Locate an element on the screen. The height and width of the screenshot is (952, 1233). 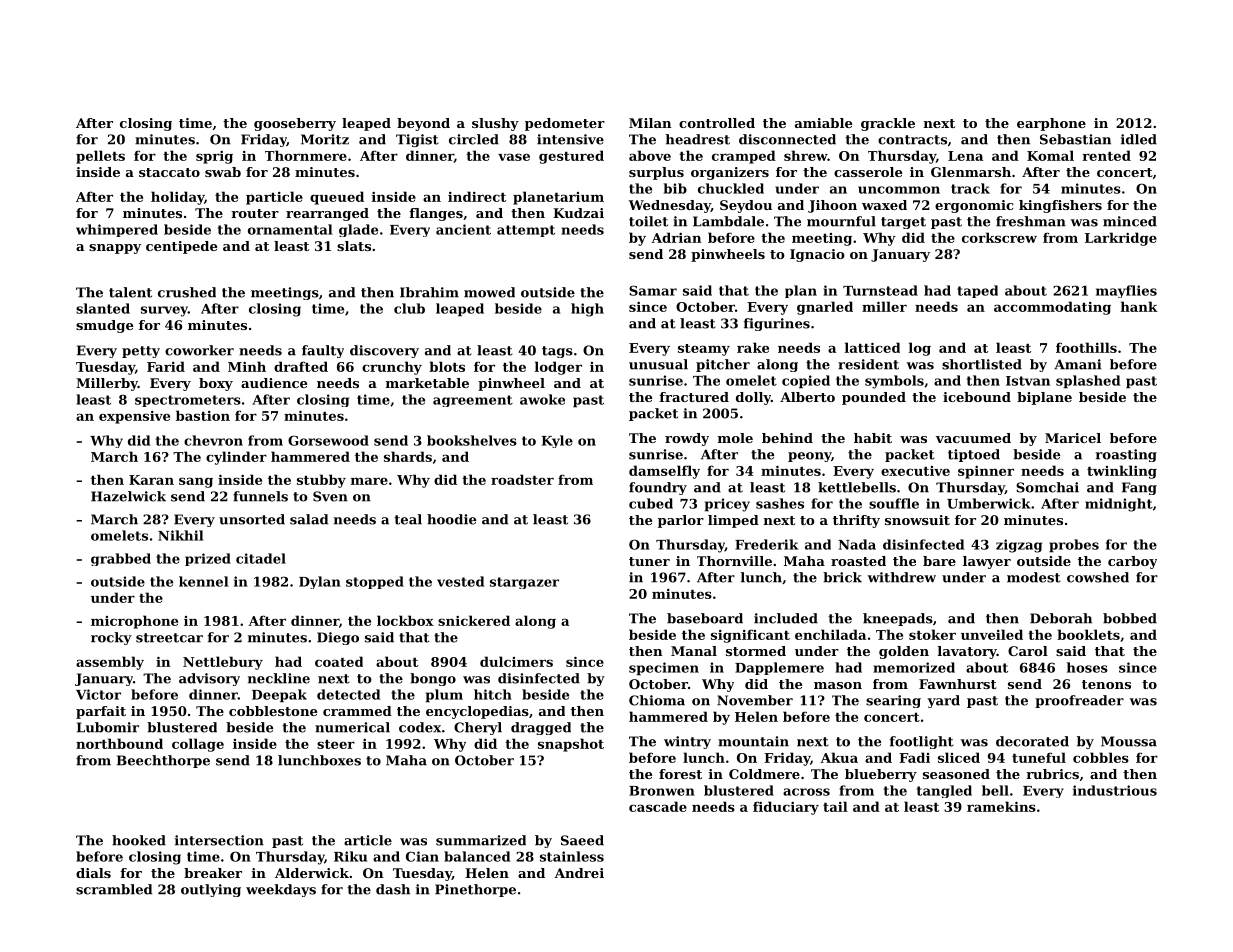
ramekins is located at coordinates (1001, 806).
